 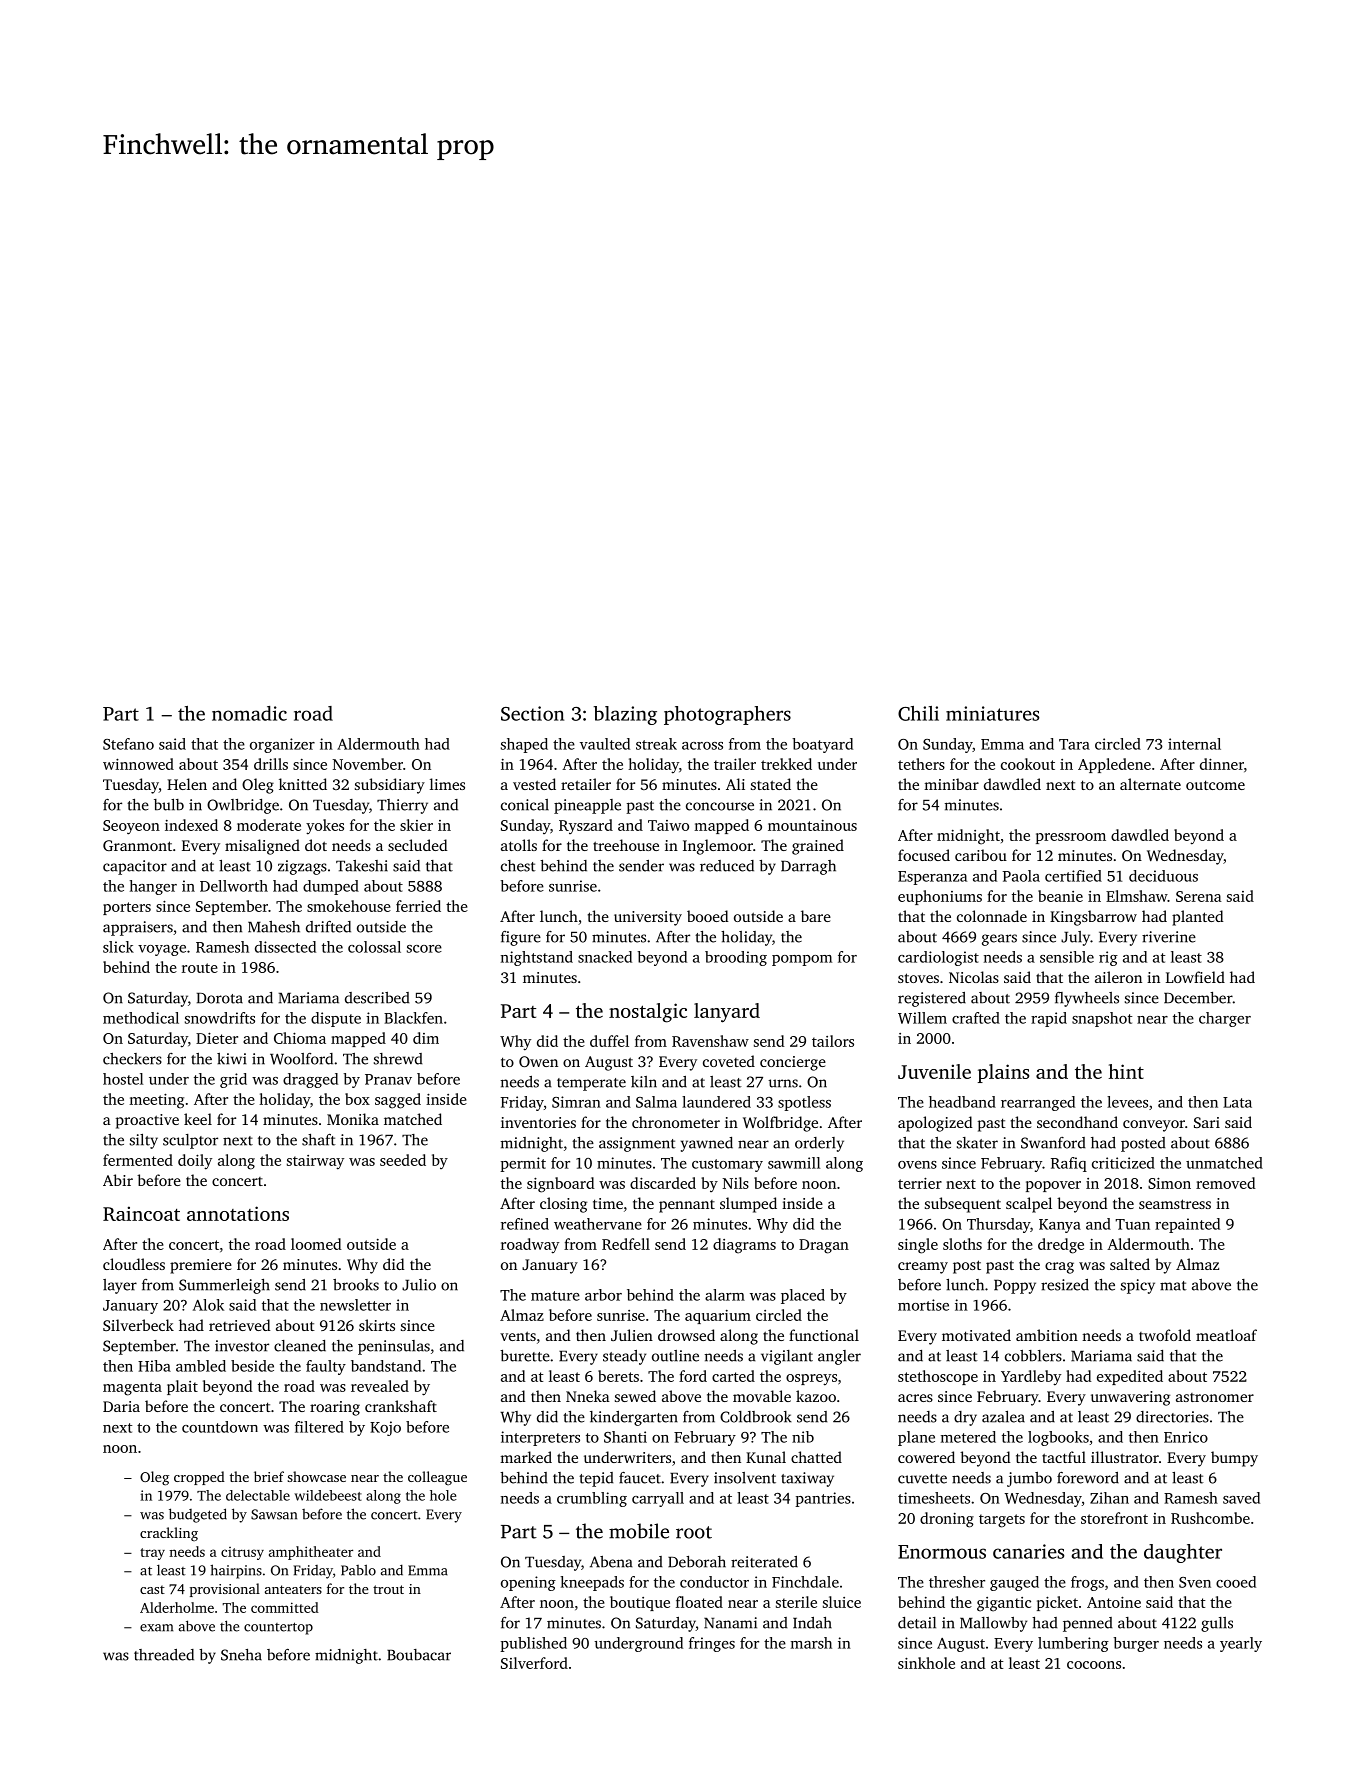 I want to click on shaped, so click(x=524, y=745).
